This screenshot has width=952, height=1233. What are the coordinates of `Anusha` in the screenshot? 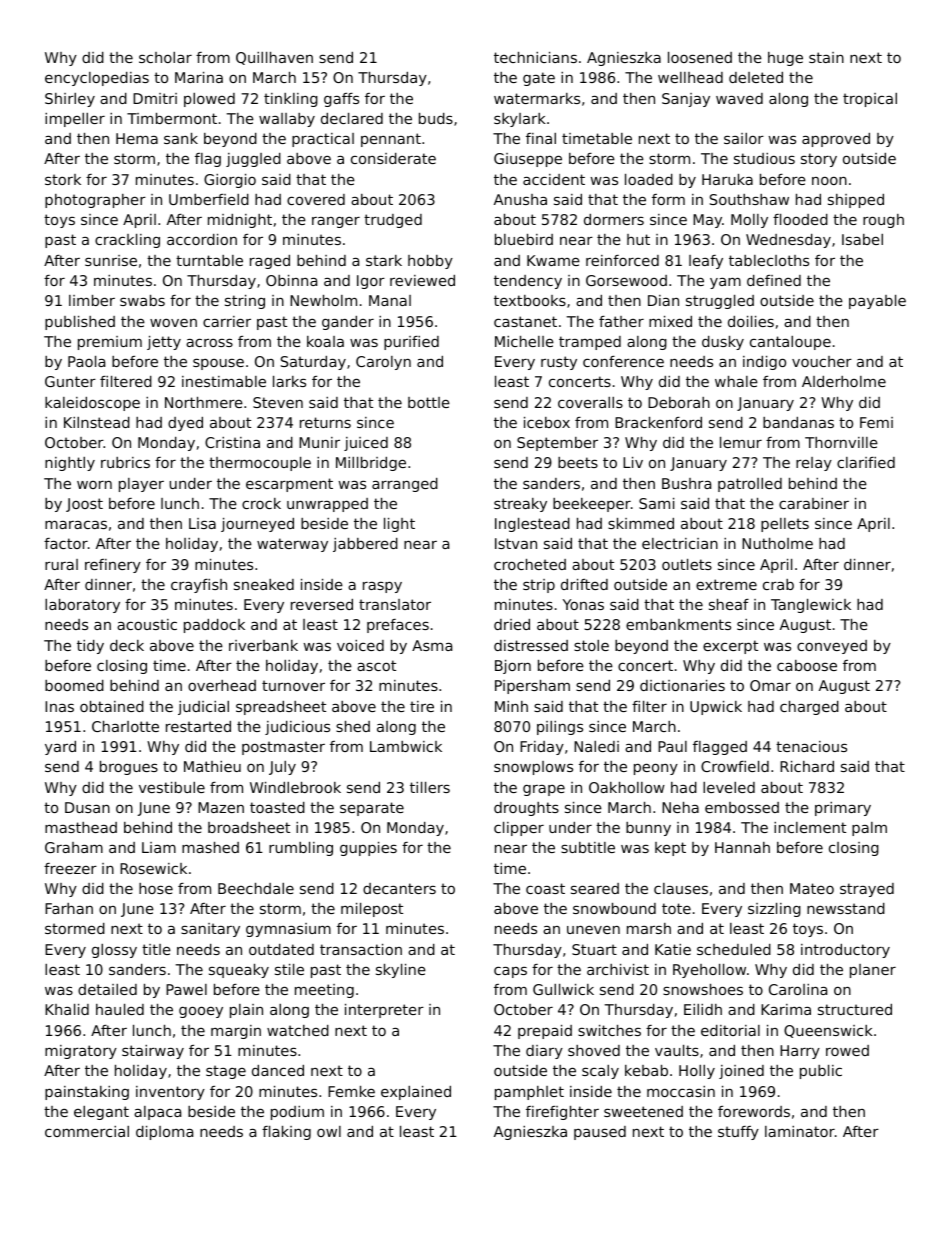 It's located at (520, 199).
